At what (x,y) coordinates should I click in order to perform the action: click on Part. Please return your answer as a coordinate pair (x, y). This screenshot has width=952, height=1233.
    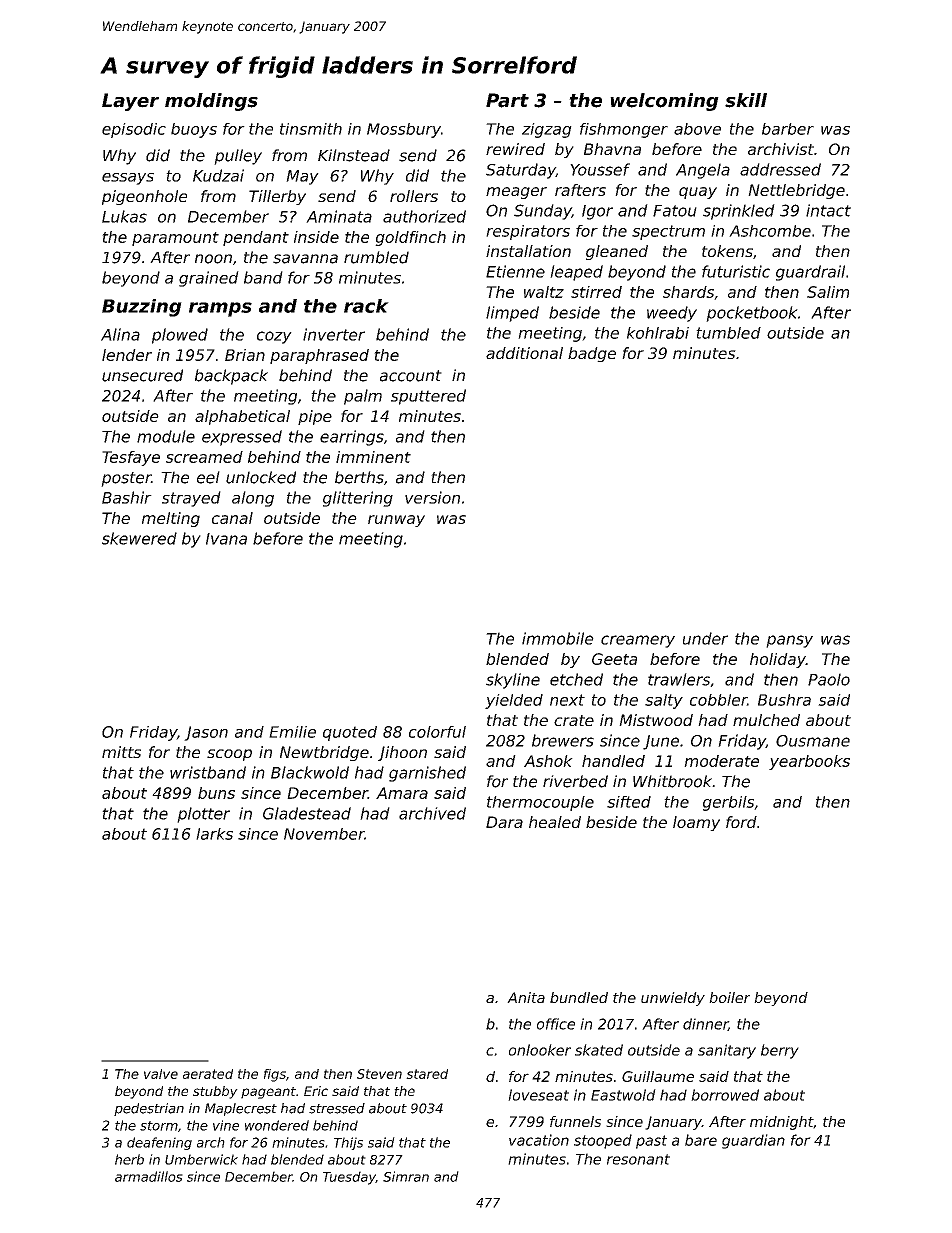
    Looking at the image, I should click on (507, 100).
